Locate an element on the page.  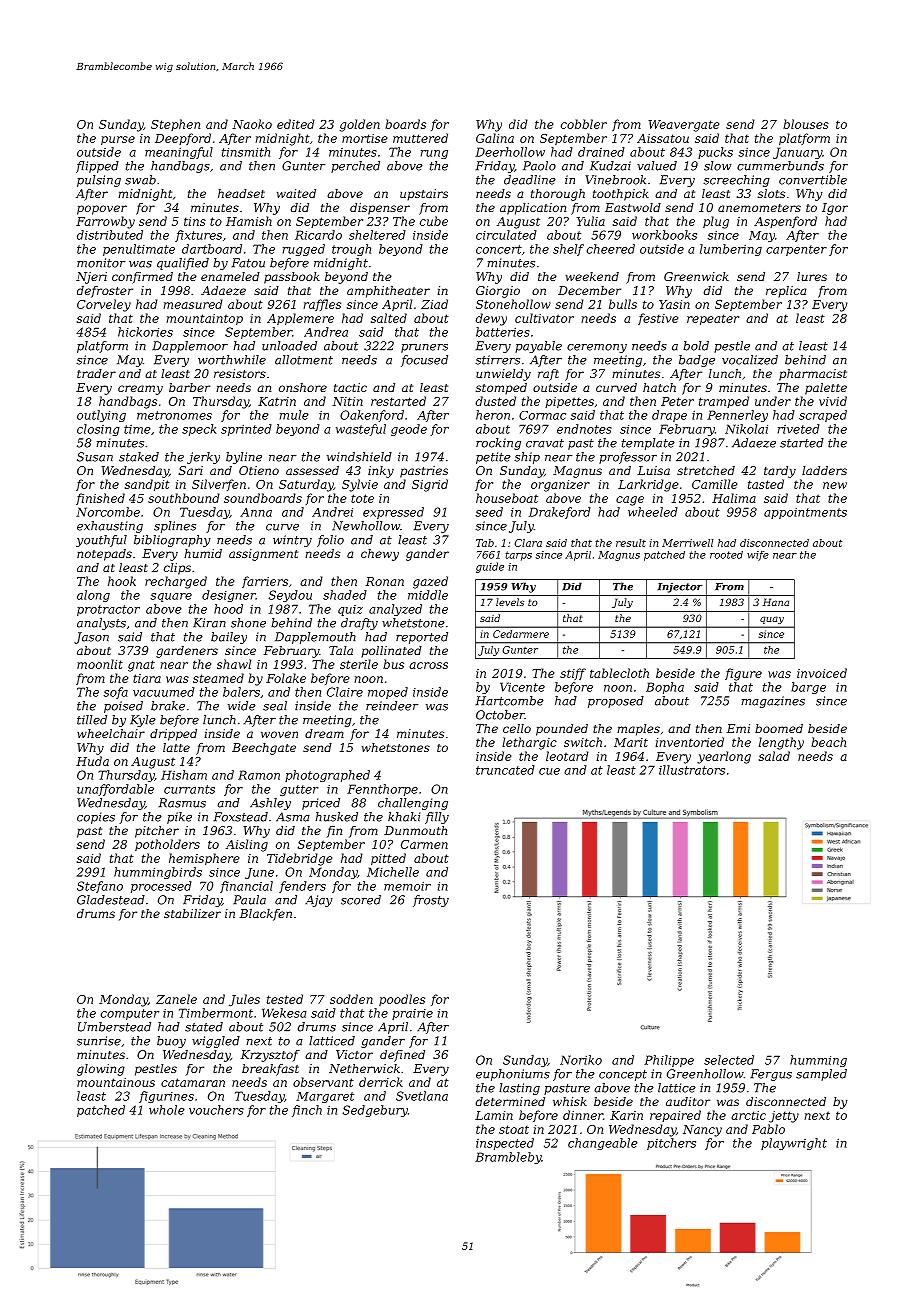
golden is located at coordinates (360, 125).
